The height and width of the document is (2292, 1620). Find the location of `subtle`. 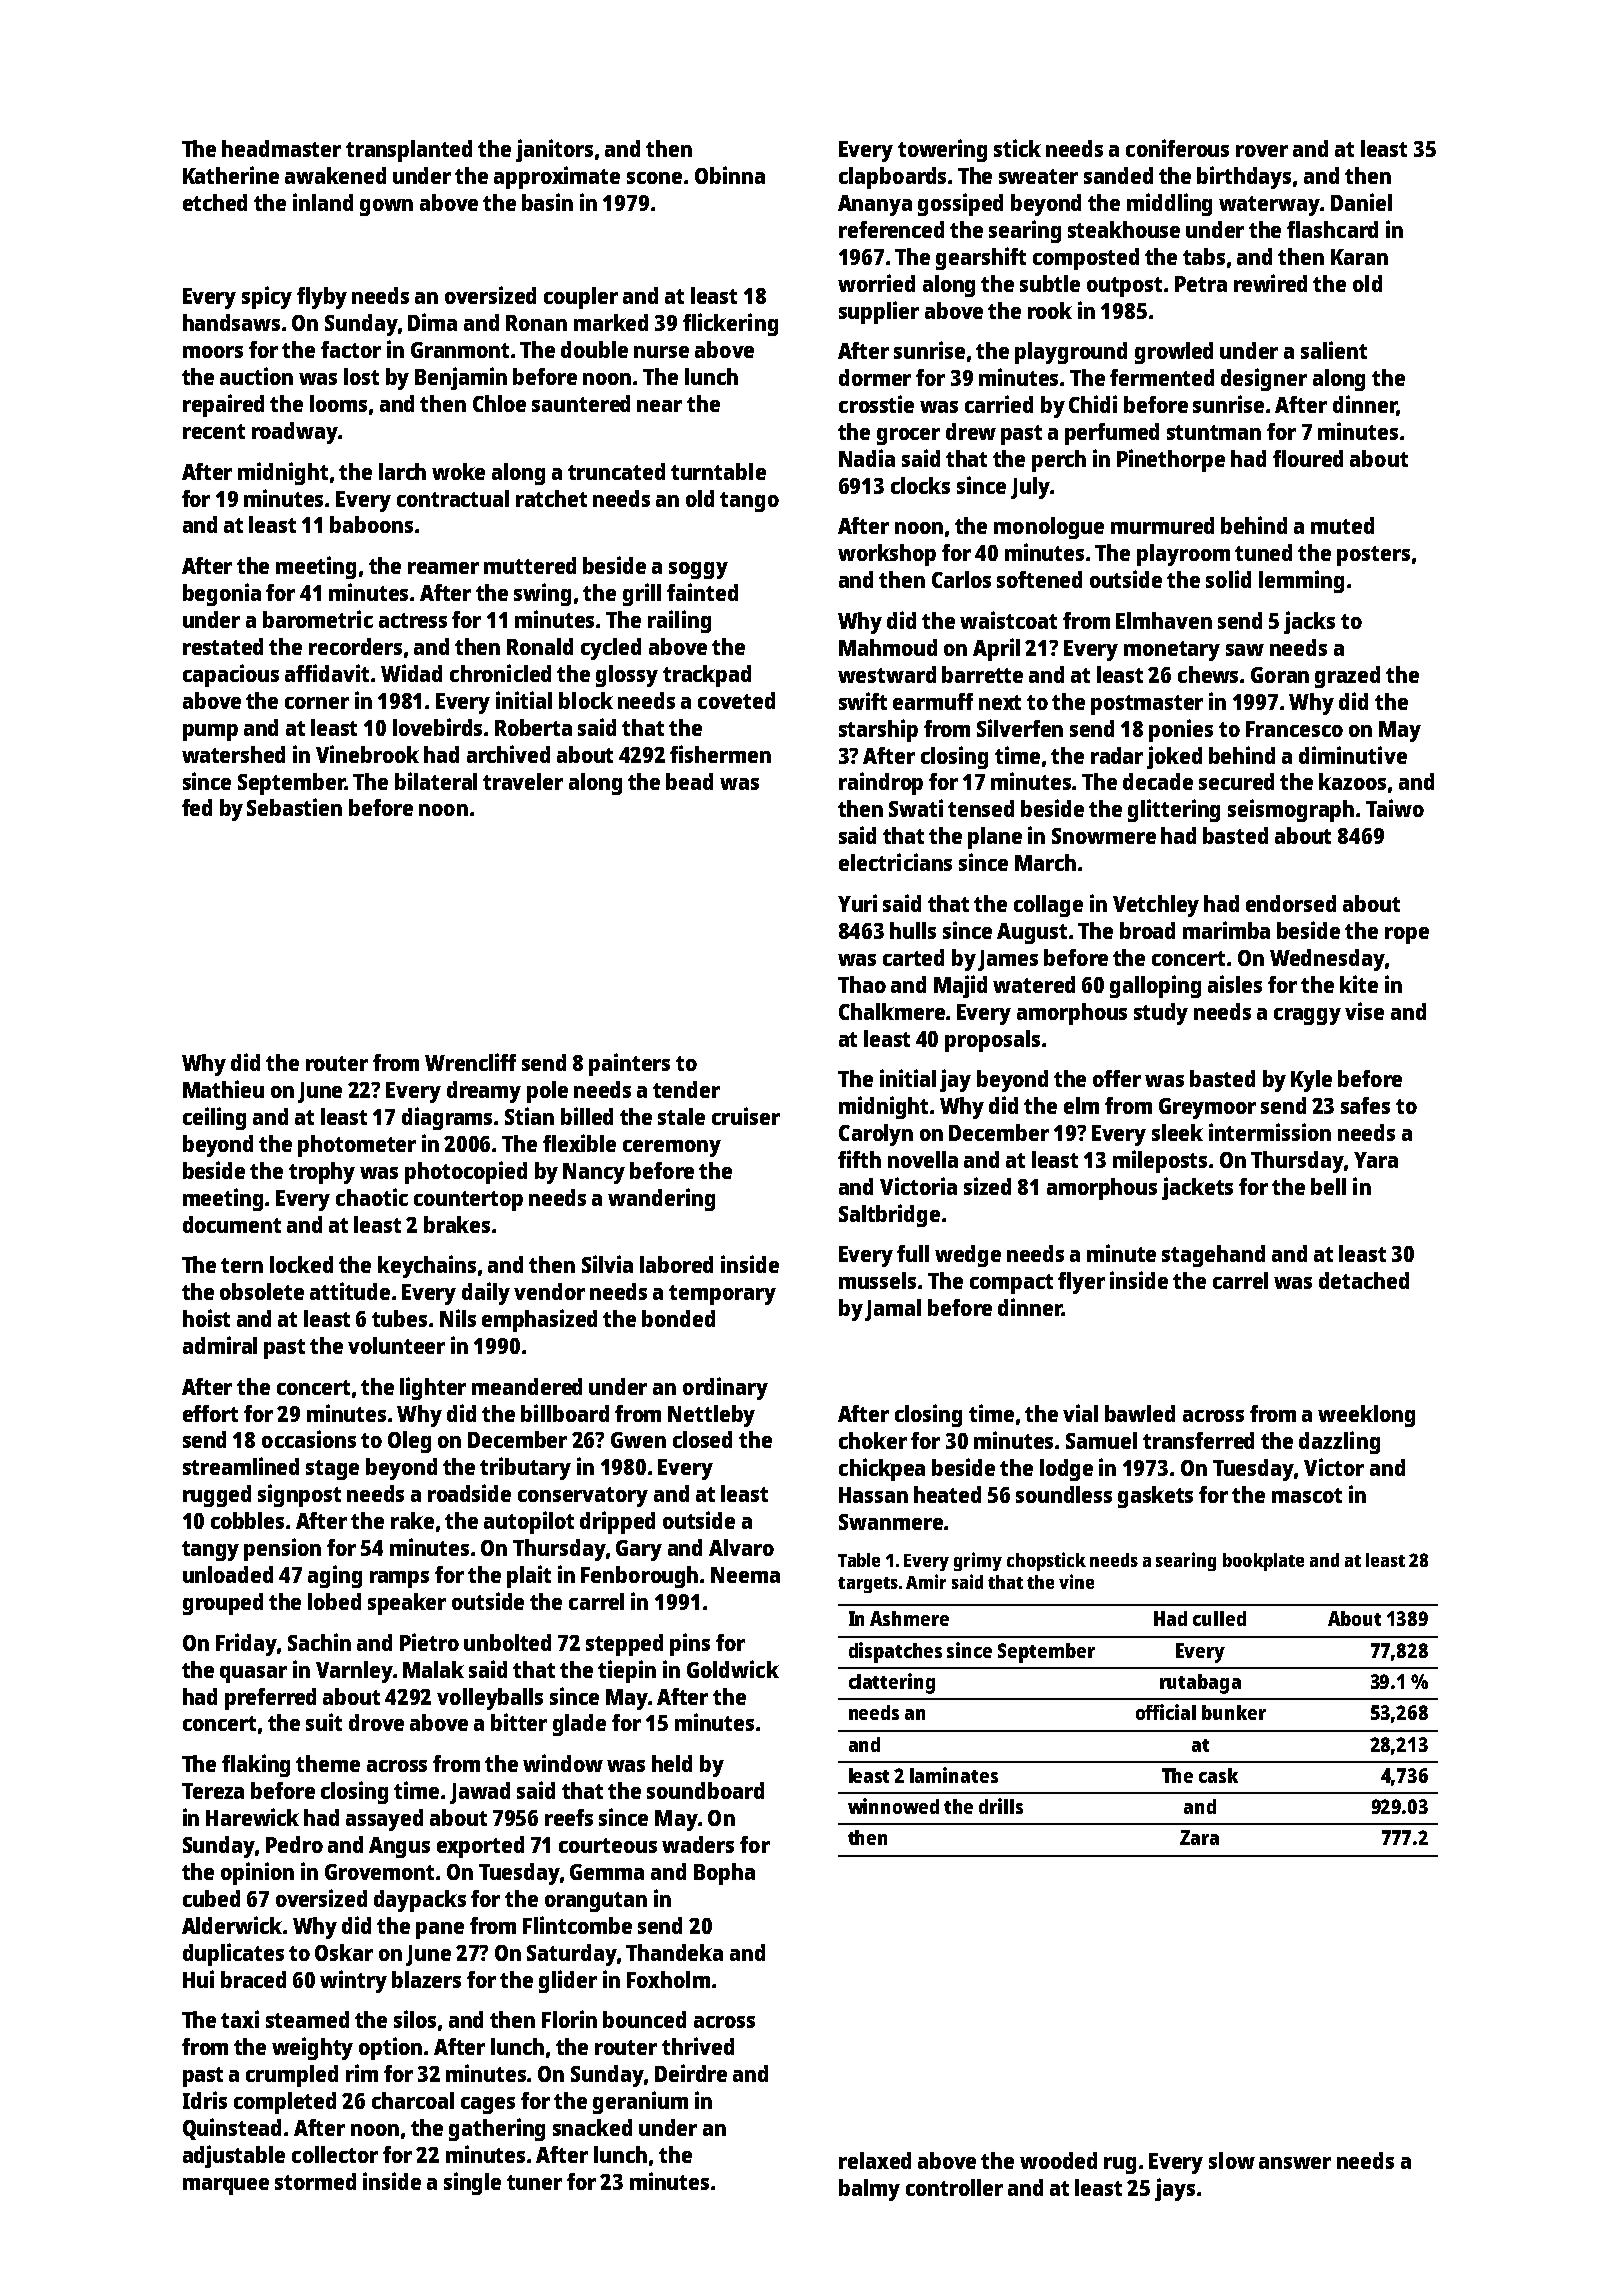

subtle is located at coordinates (1050, 283).
